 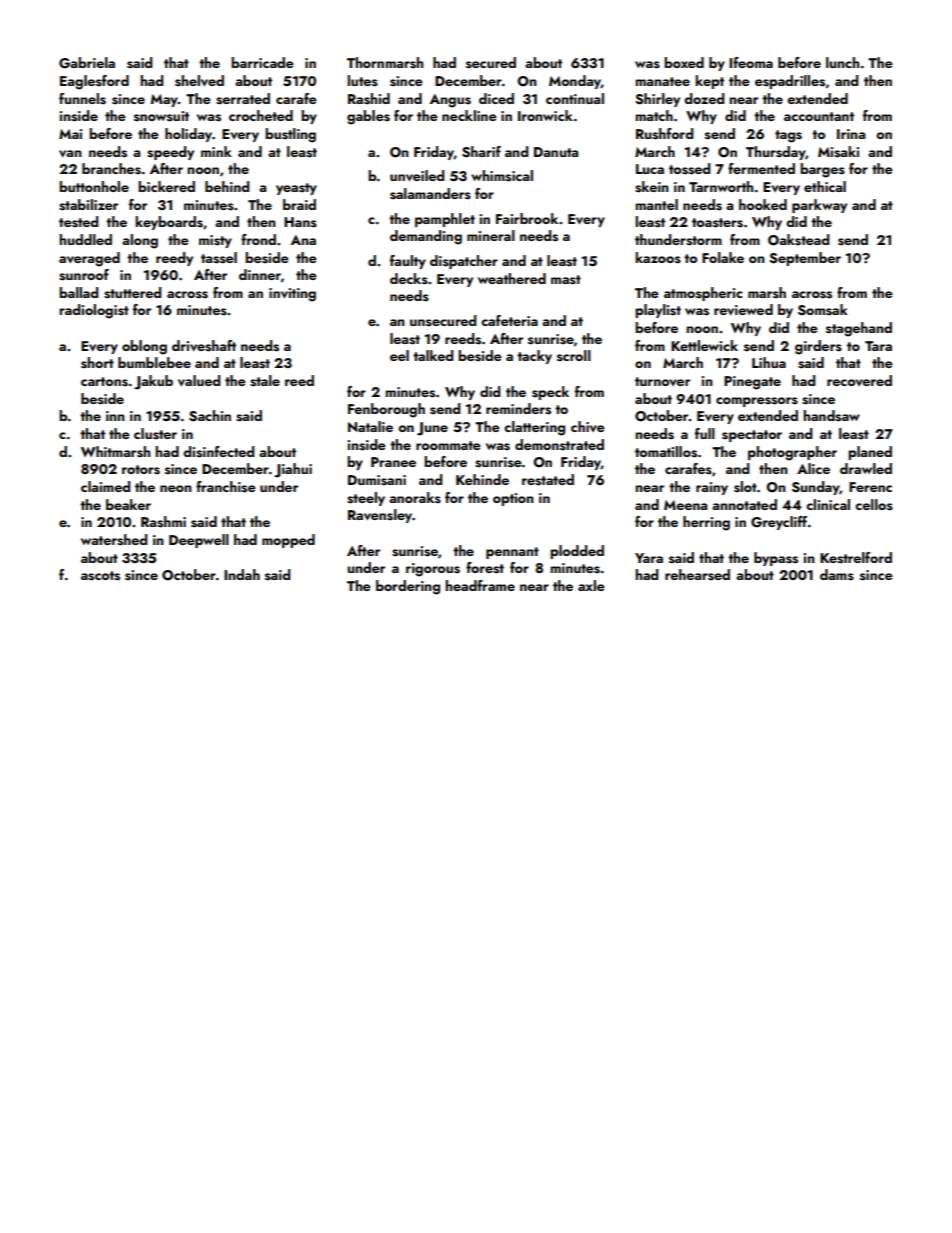 I want to click on dams, so click(x=837, y=575).
